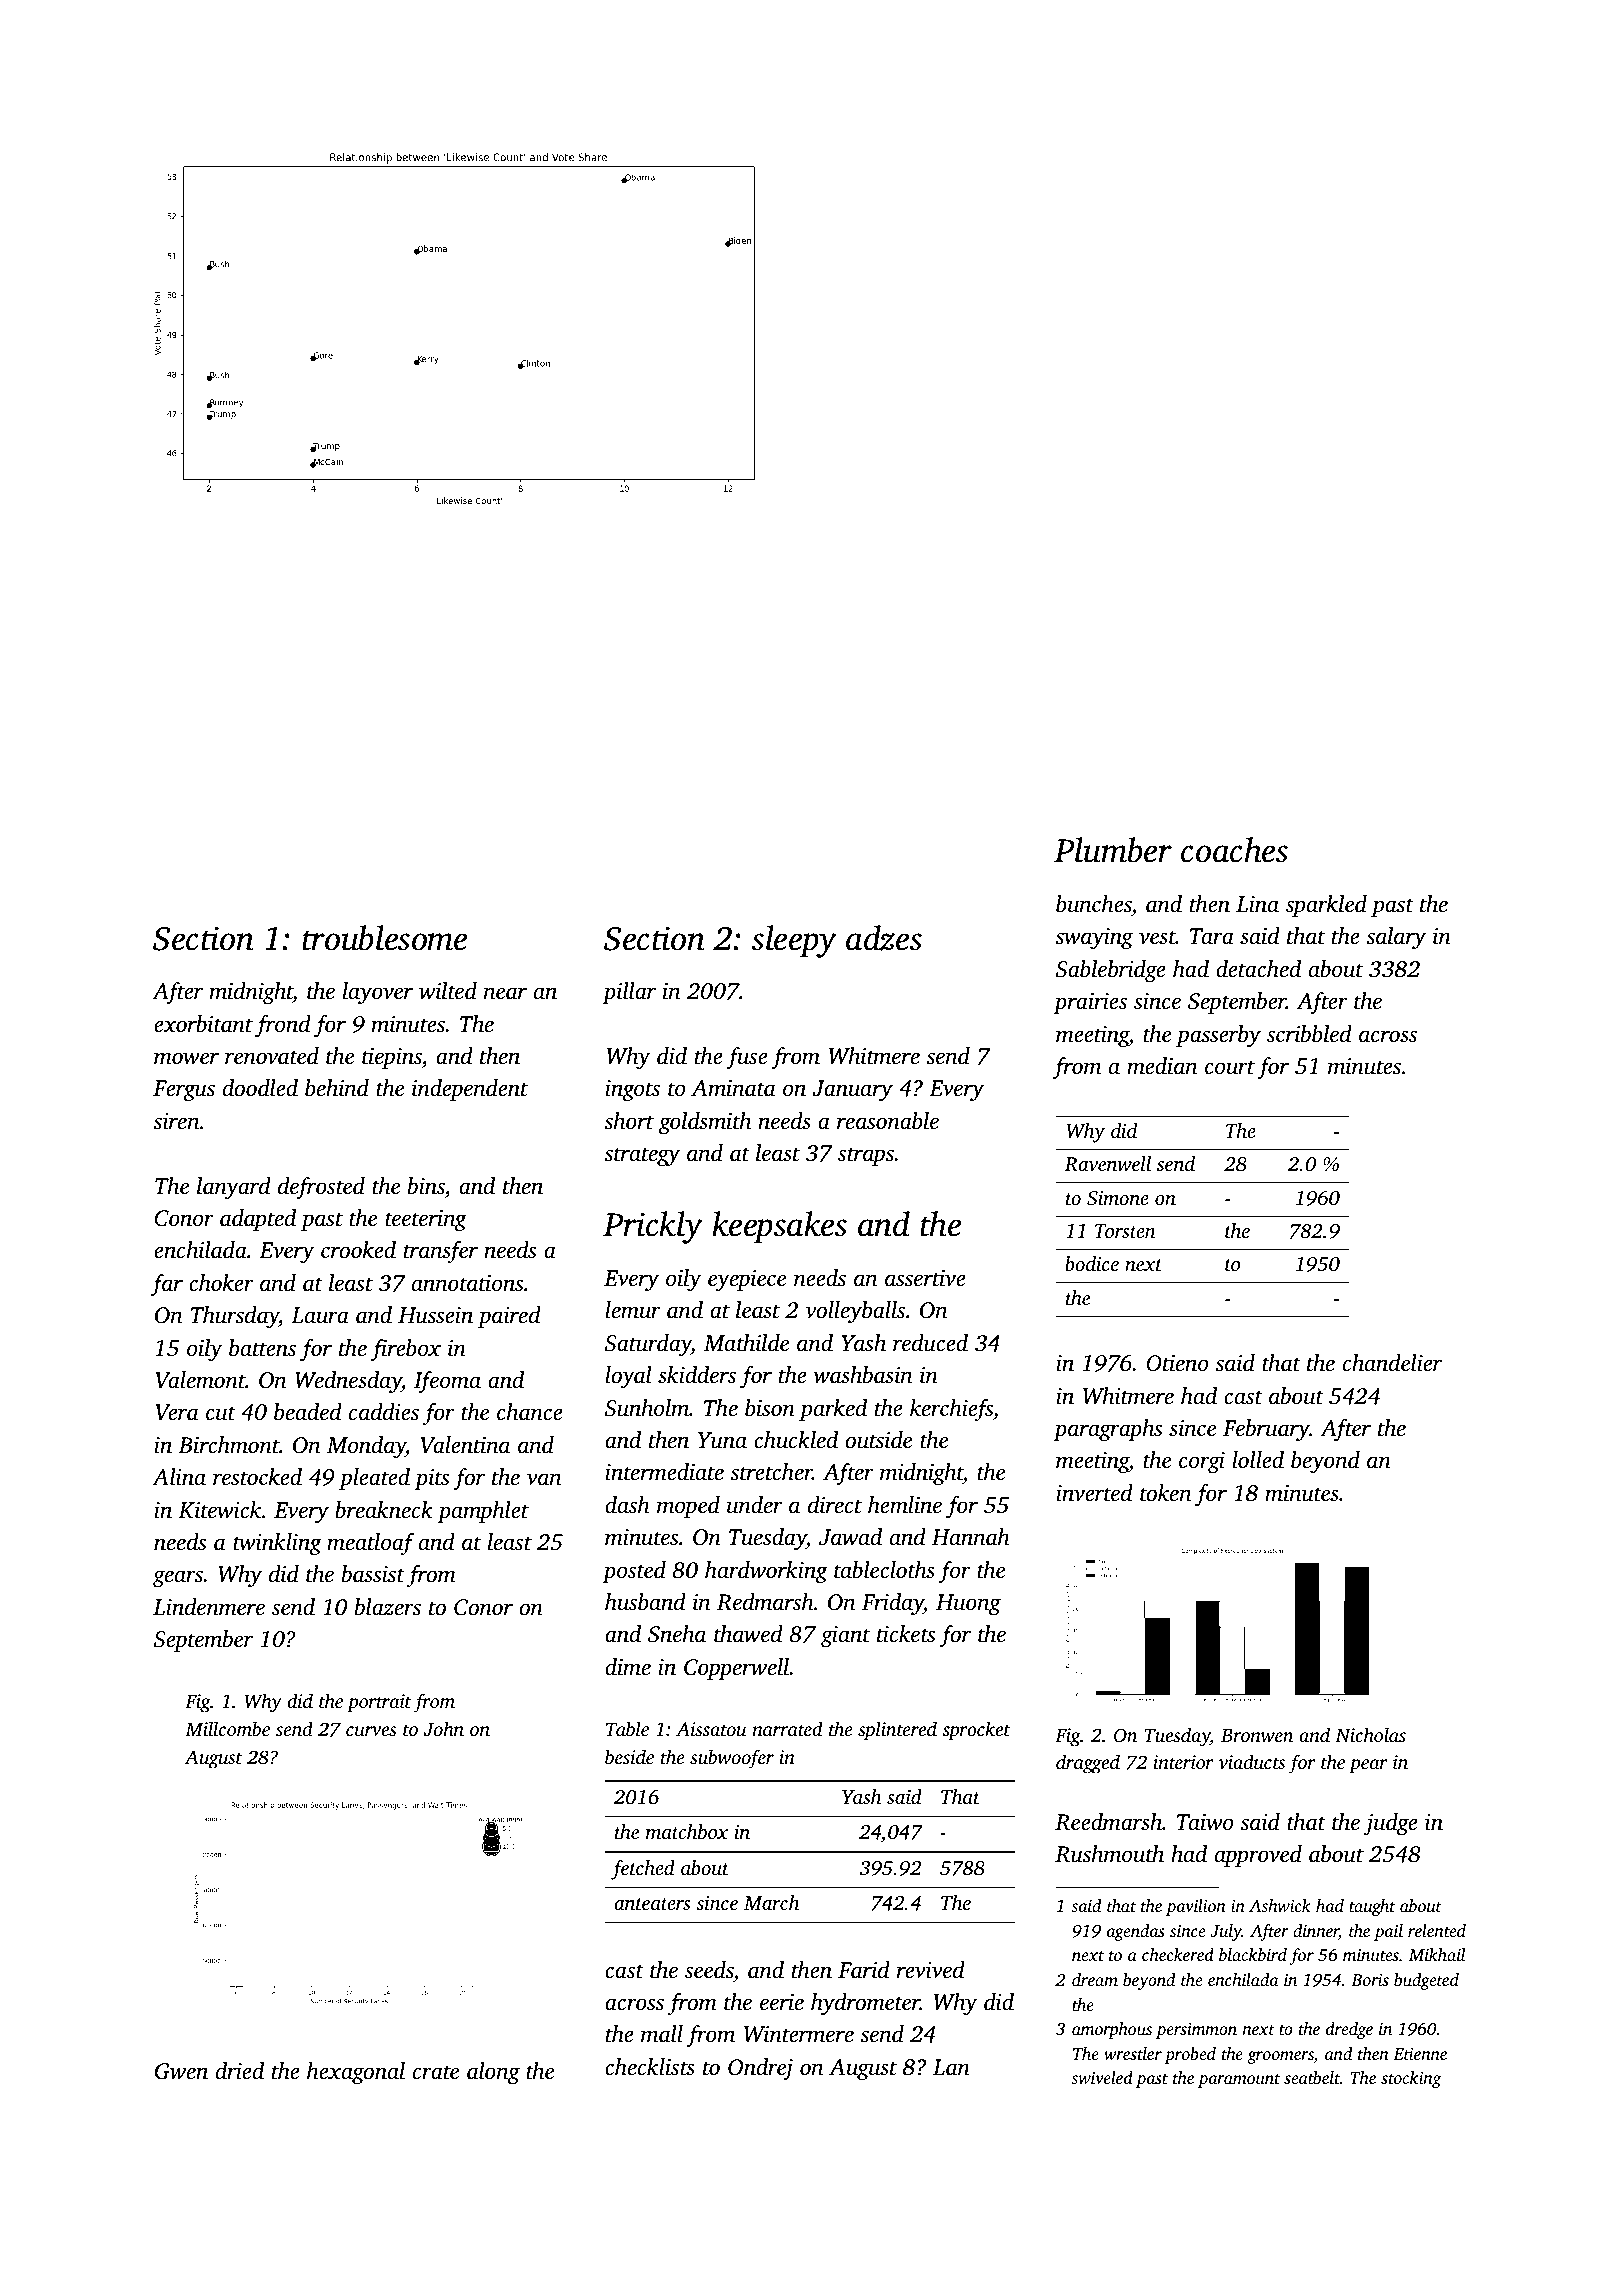 Image resolution: width=1620 pixels, height=2292 pixels. What do you see at coordinates (378, 993) in the screenshot?
I see `layover` at bounding box center [378, 993].
